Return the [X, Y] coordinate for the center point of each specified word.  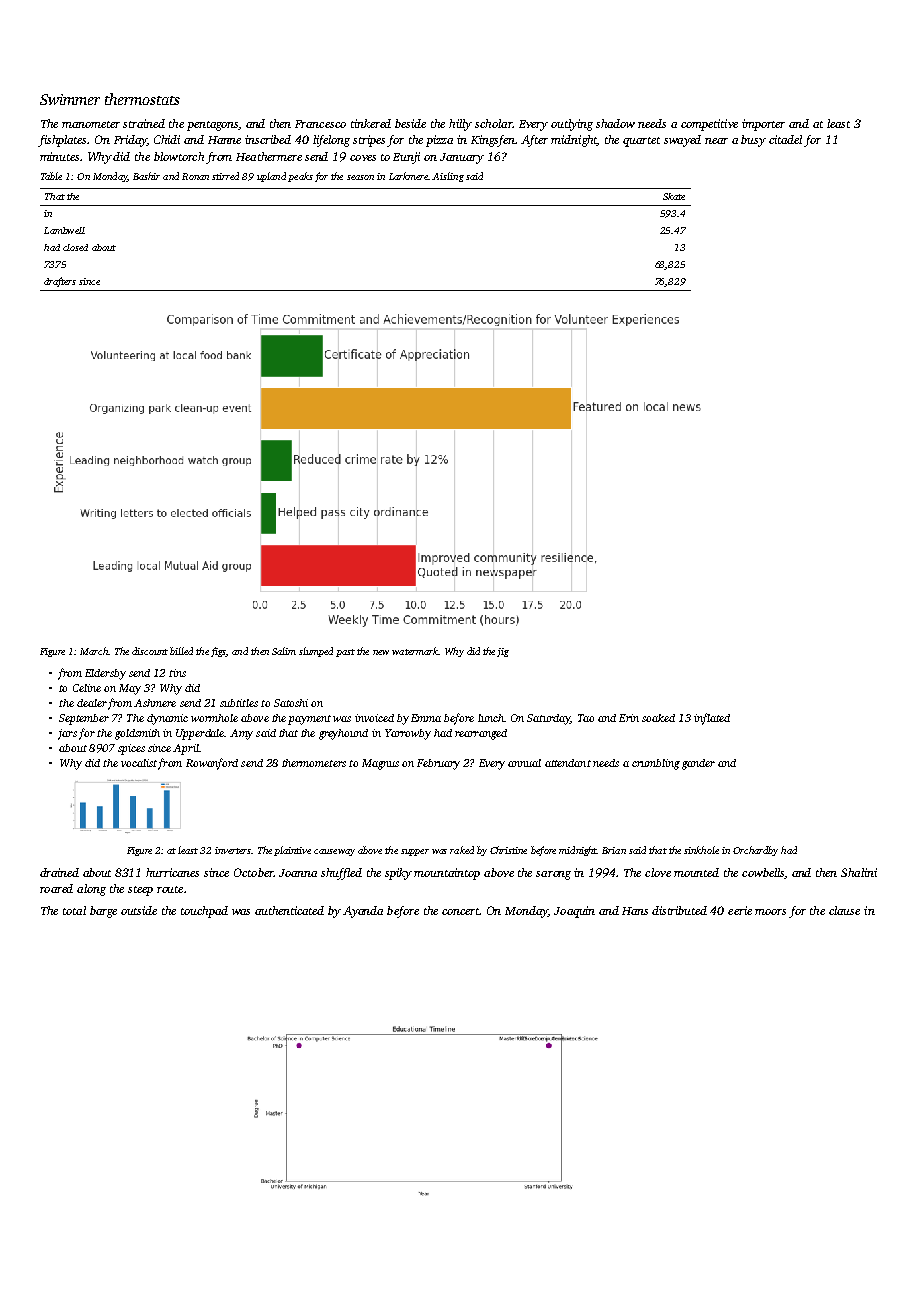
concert [461, 911]
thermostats [142, 99]
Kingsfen [493, 141]
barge [103, 912]
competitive [709, 125]
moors [770, 912]
